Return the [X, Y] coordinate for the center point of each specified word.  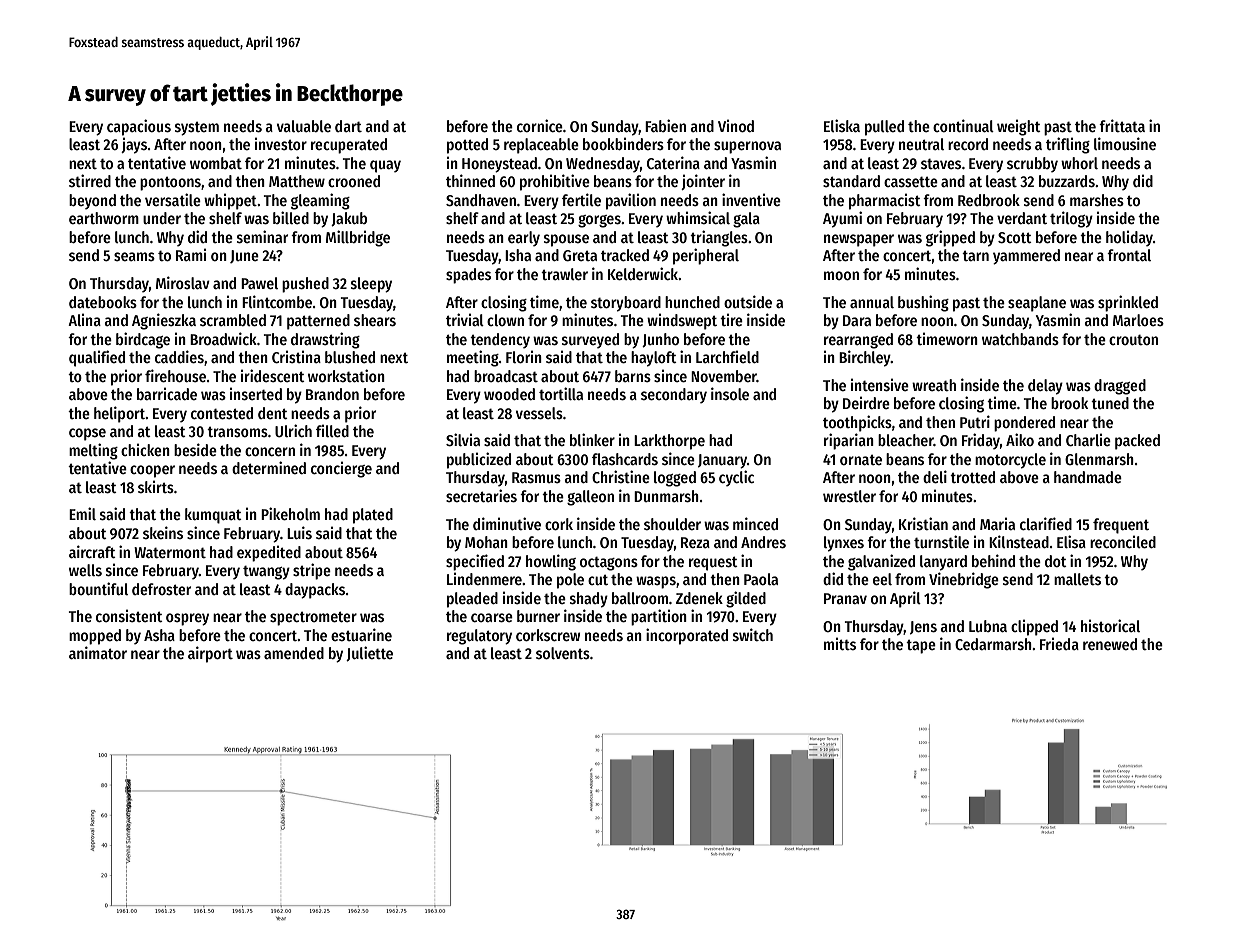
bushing [923, 303]
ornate [861, 460]
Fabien [665, 125]
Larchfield [727, 356]
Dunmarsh [666, 496]
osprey [187, 619]
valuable [304, 126]
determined [269, 467]
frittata [1122, 125]
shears [375, 320]
